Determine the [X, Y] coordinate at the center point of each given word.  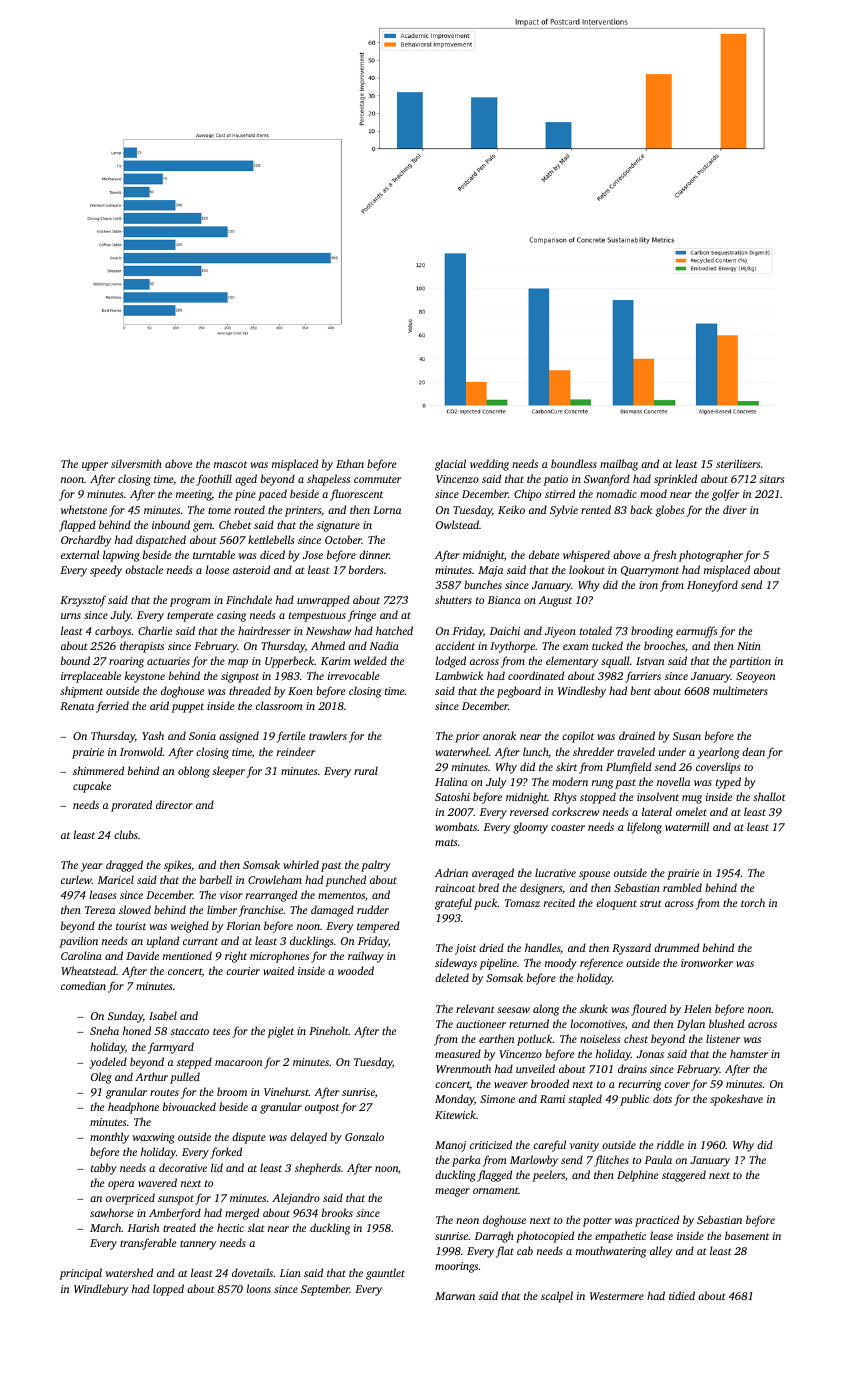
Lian [290, 1273]
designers [541, 889]
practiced [657, 1221]
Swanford [607, 480]
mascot [230, 464]
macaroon [238, 1063]
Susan [687, 736]
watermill [687, 826]
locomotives [598, 1023]
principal [80, 1274]
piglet [280, 1032]
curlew [76, 879]
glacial [450, 465]
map [238, 663]
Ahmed [328, 645]
